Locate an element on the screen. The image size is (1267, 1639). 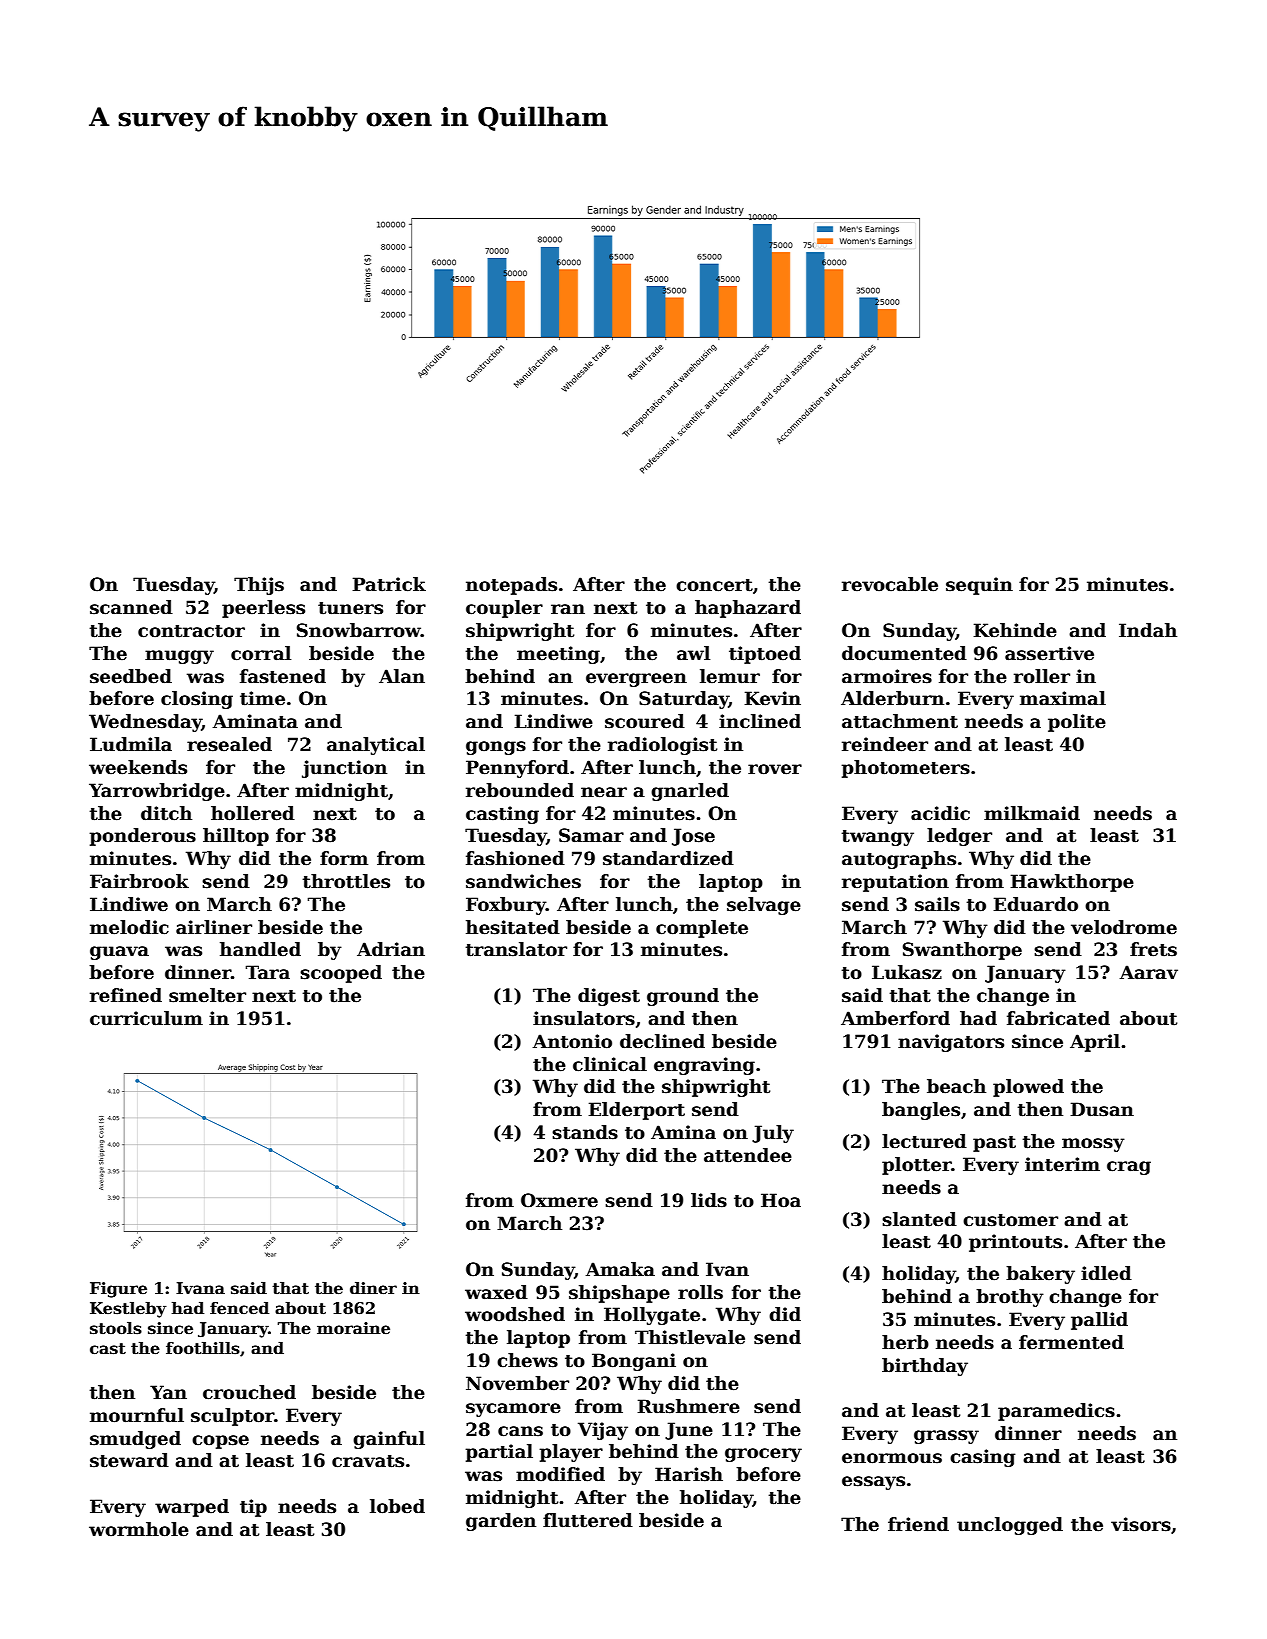
lobed is located at coordinates (397, 1506).
